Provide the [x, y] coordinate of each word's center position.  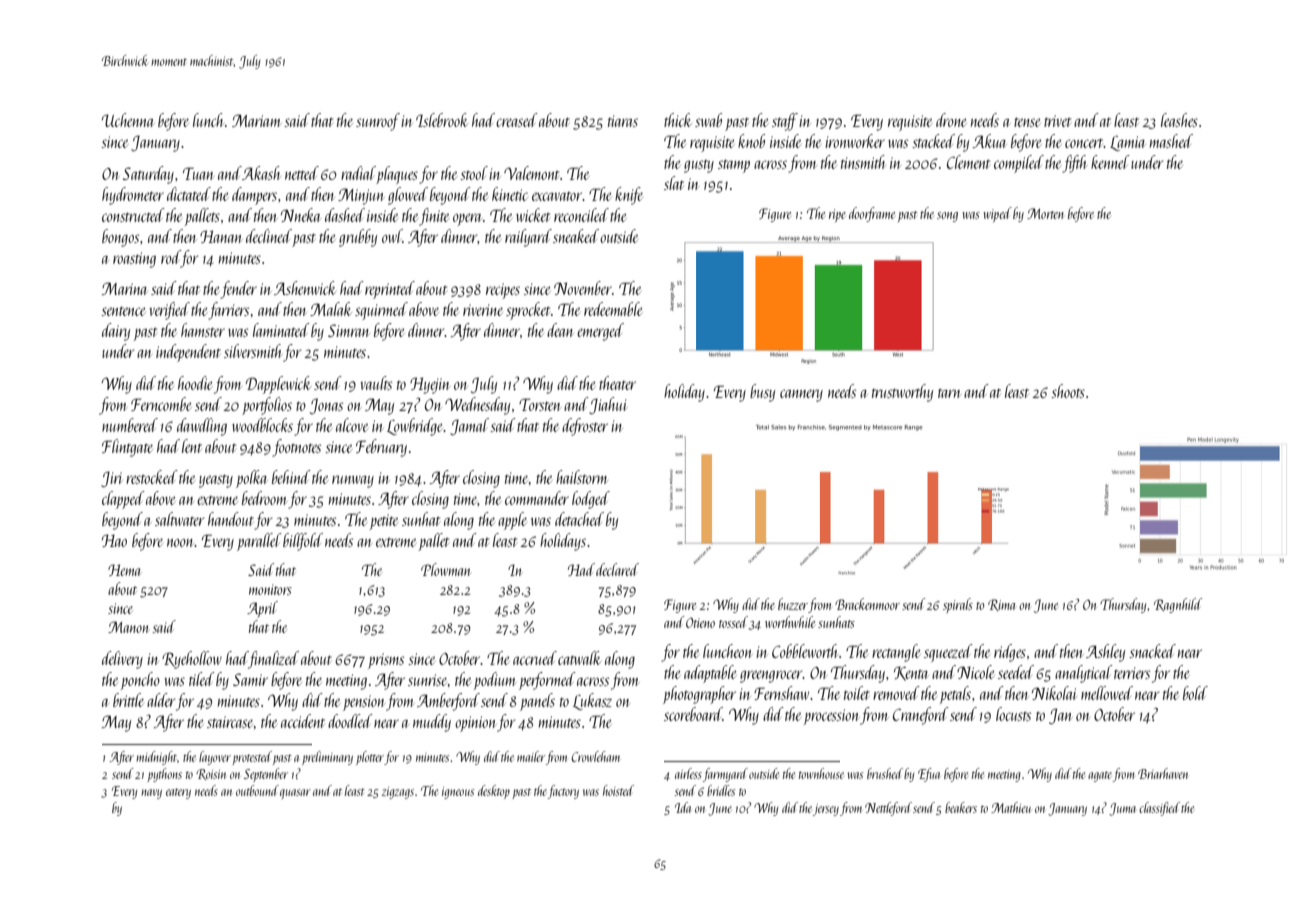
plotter [370, 758]
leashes [1179, 120]
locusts [1013, 714]
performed [547, 681]
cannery [801, 395]
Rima [1001, 605]
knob [751, 141]
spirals [958, 605]
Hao [114, 541]
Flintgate [127, 448]
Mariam [256, 120]
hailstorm [581, 477]
